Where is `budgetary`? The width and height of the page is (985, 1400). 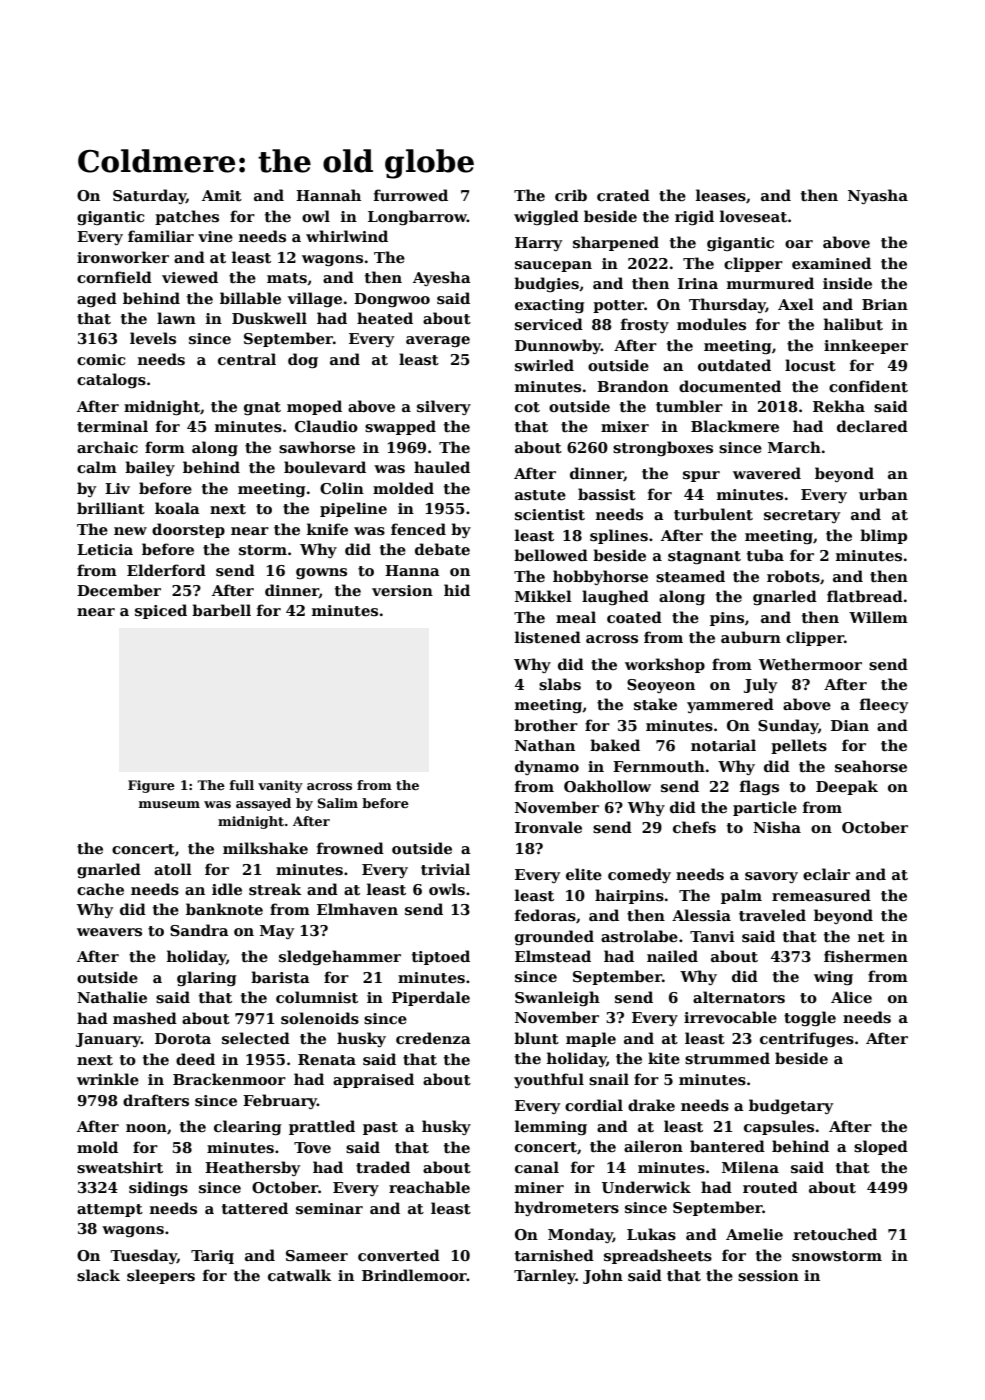
budgetary is located at coordinates (791, 1106).
